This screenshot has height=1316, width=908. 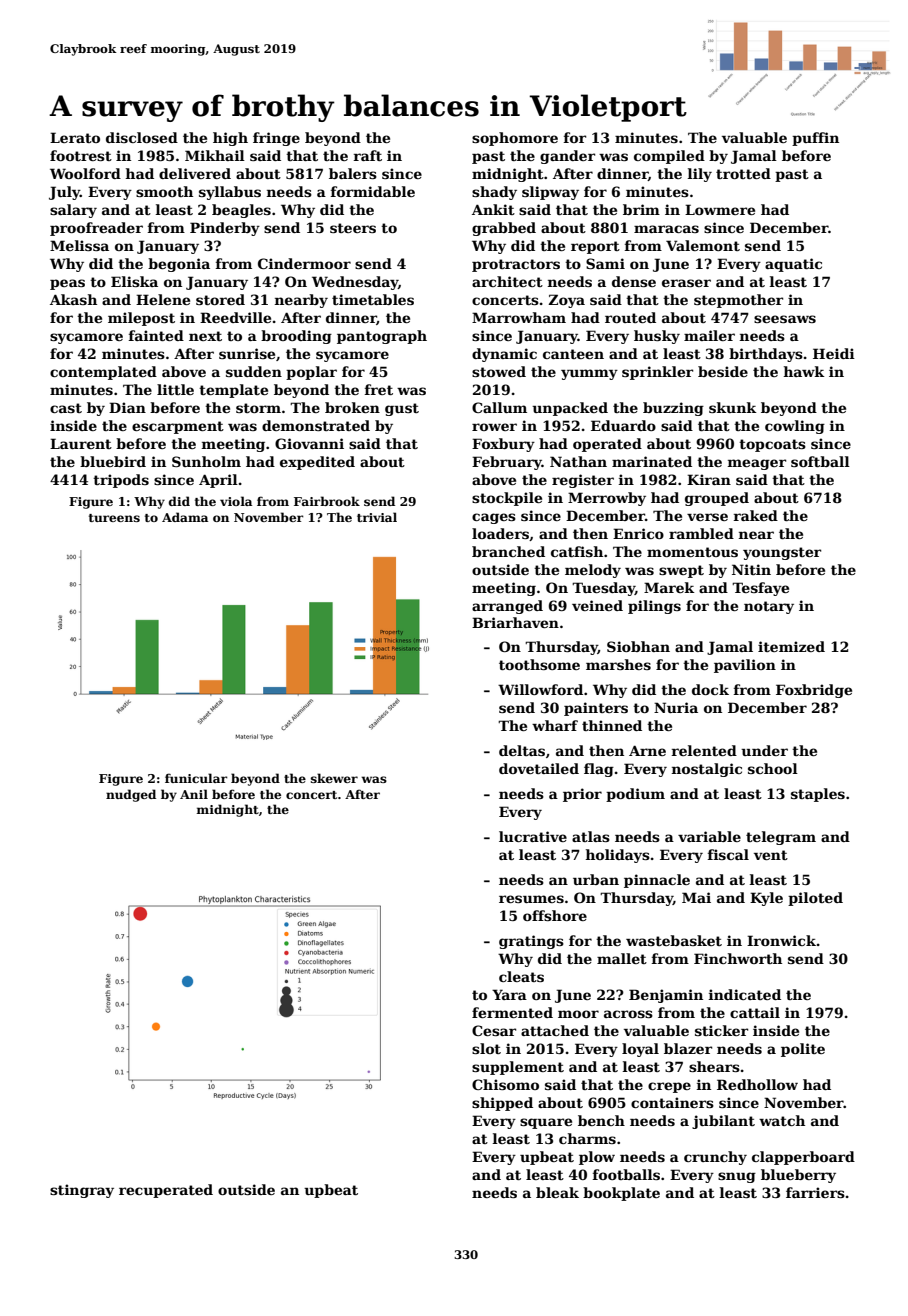 What do you see at coordinates (164, 191) in the screenshot?
I see `smooth` at bounding box center [164, 191].
